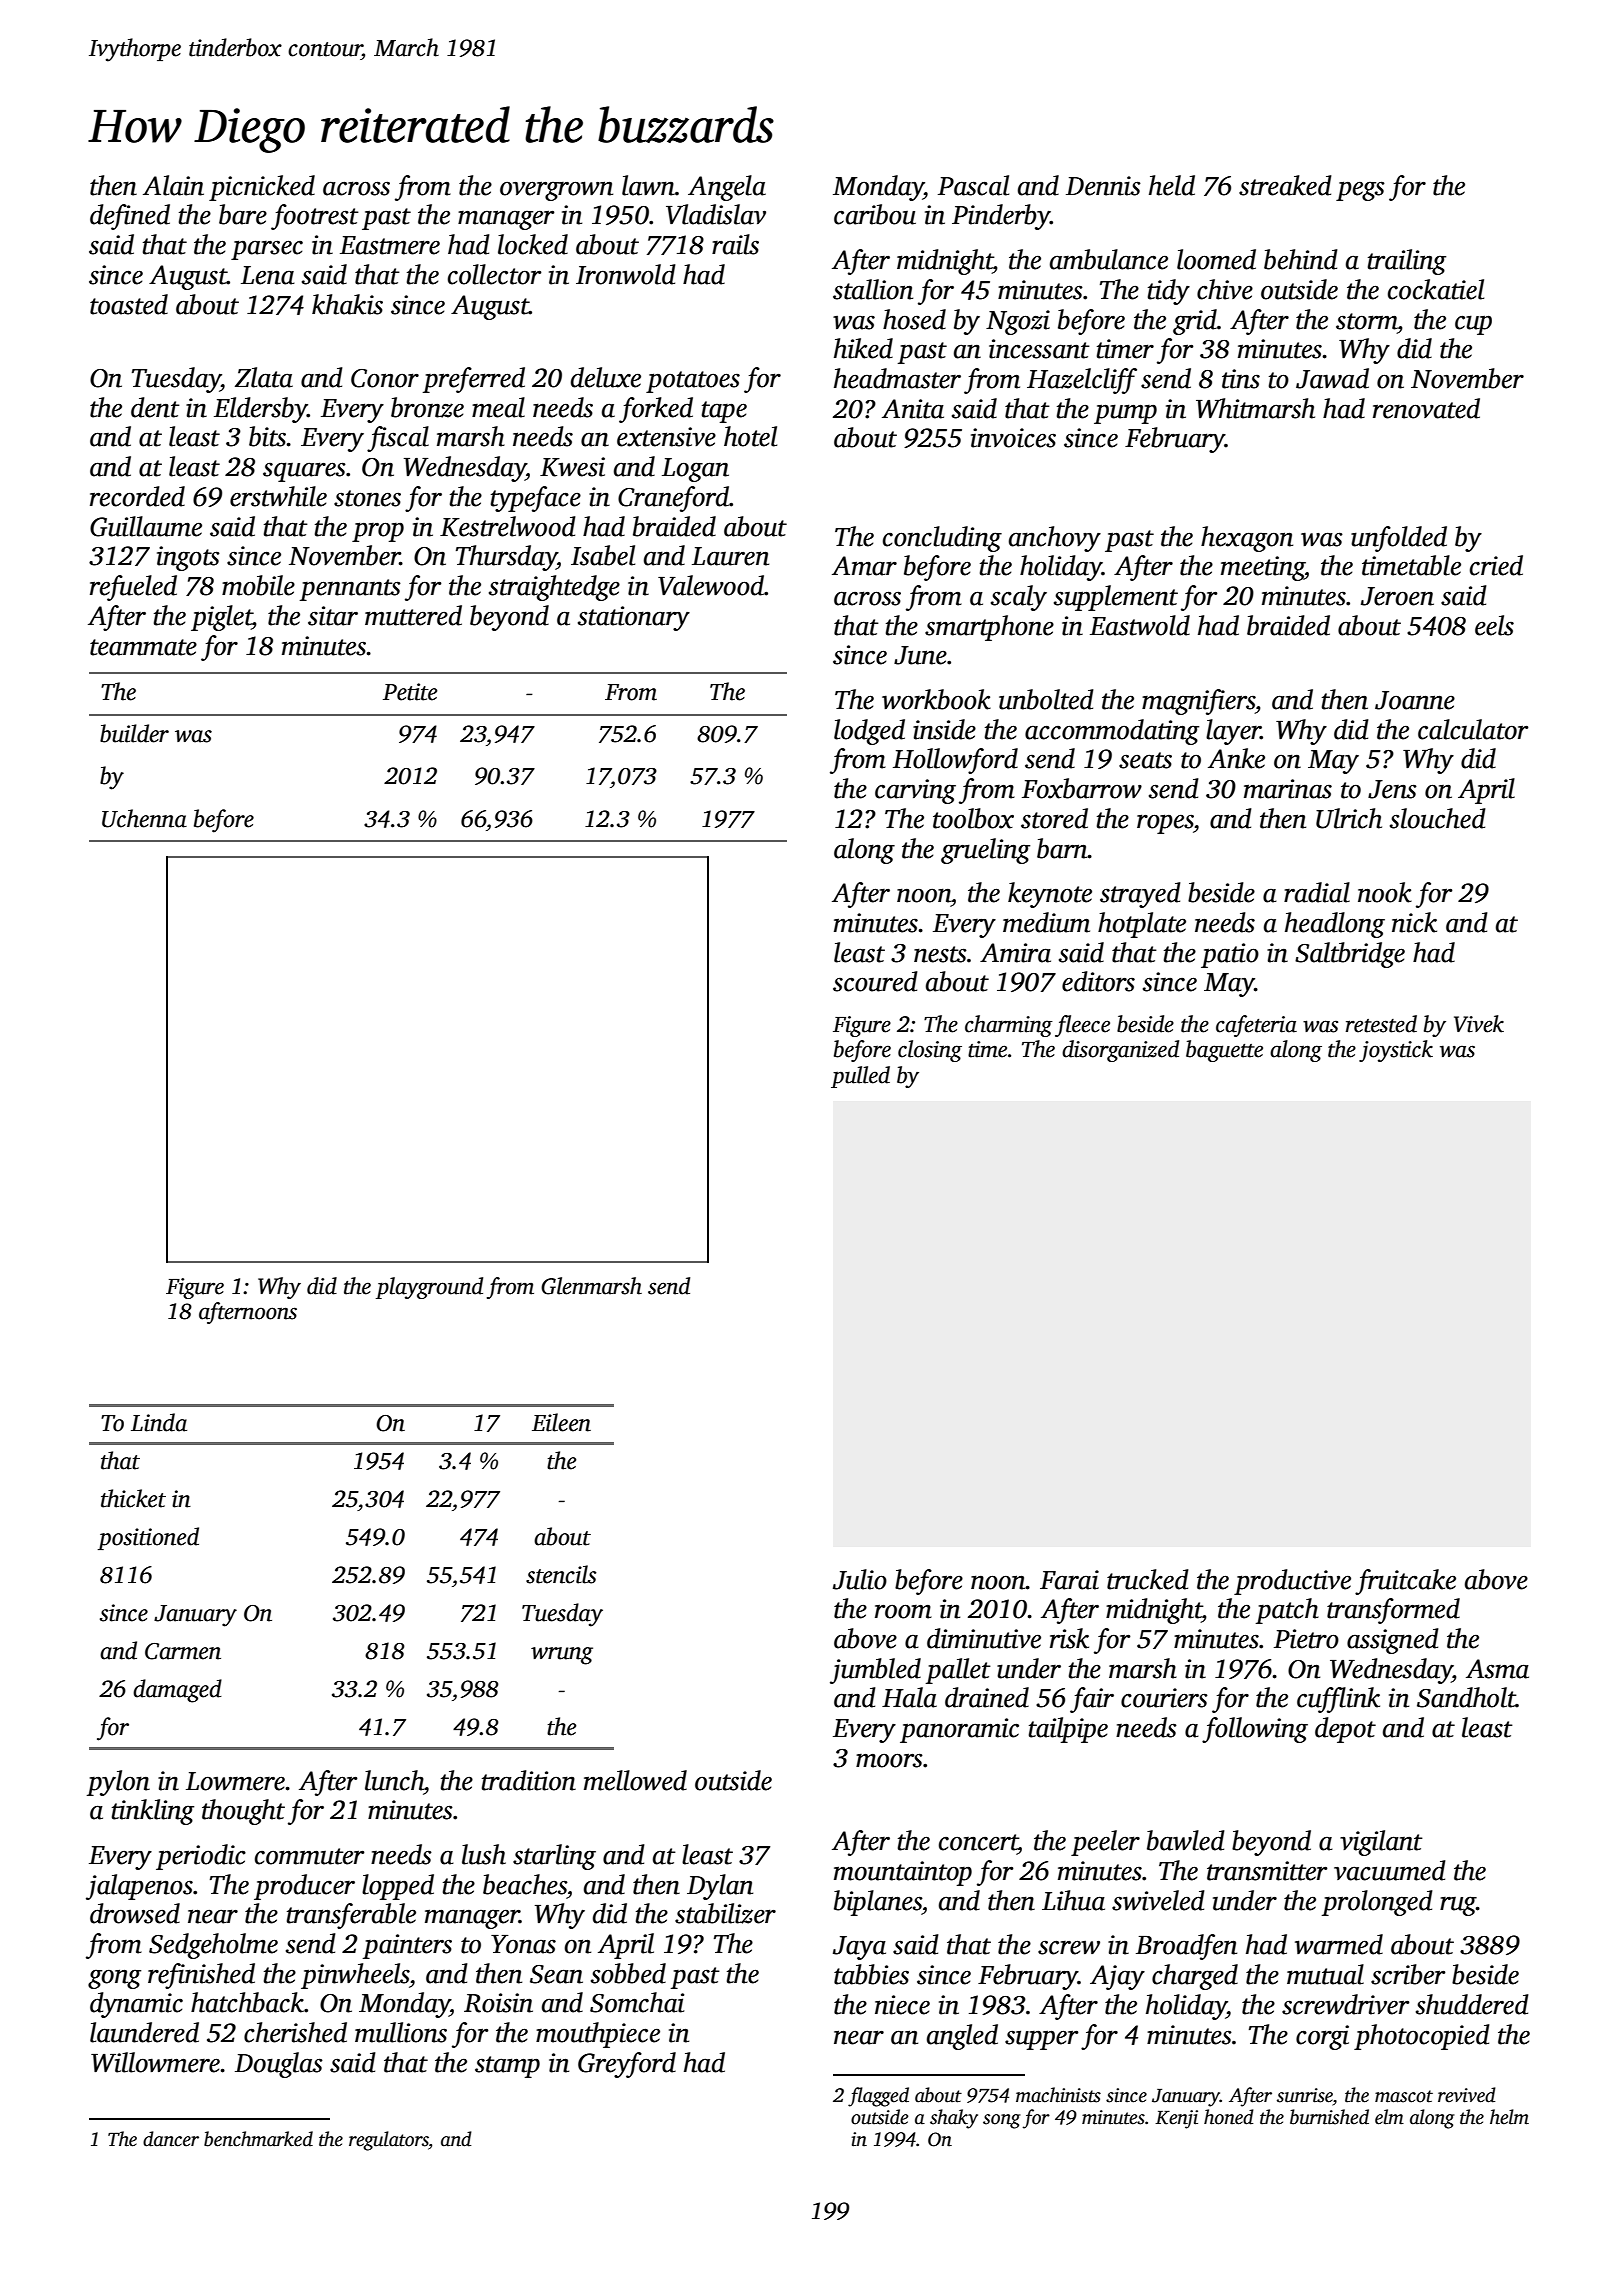  What do you see at coordinates (221, 618) in the image?
I see `piglet` at bounding box center [221, 618].
